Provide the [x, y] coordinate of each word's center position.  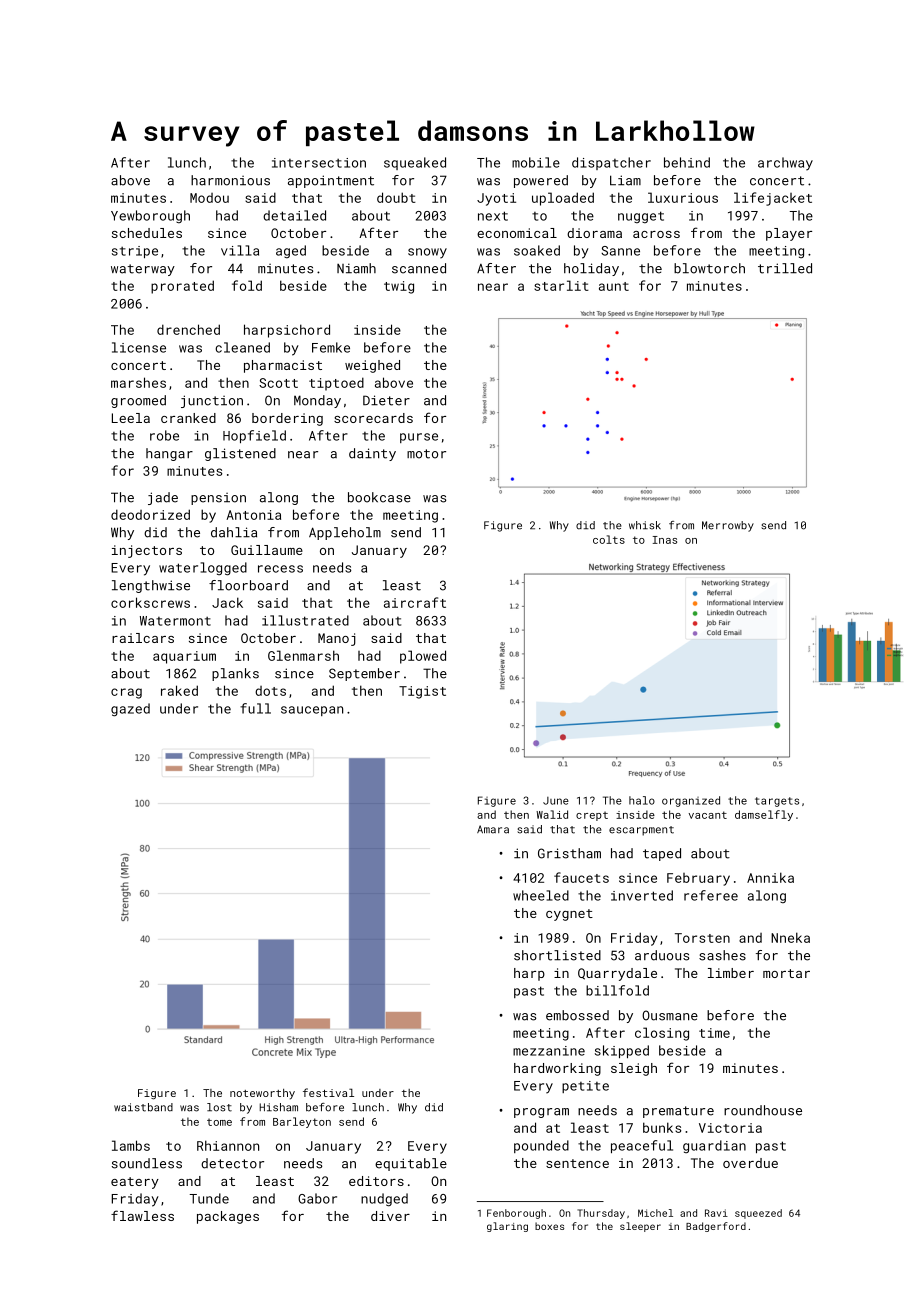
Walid [552, 814]
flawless [142, 1215]
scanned [419, 268]
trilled [785, 268]
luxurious [683, 197]
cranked [188, 418]
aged [291, 251]
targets [777, 802]
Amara [493, 829]
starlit [561, 285]
